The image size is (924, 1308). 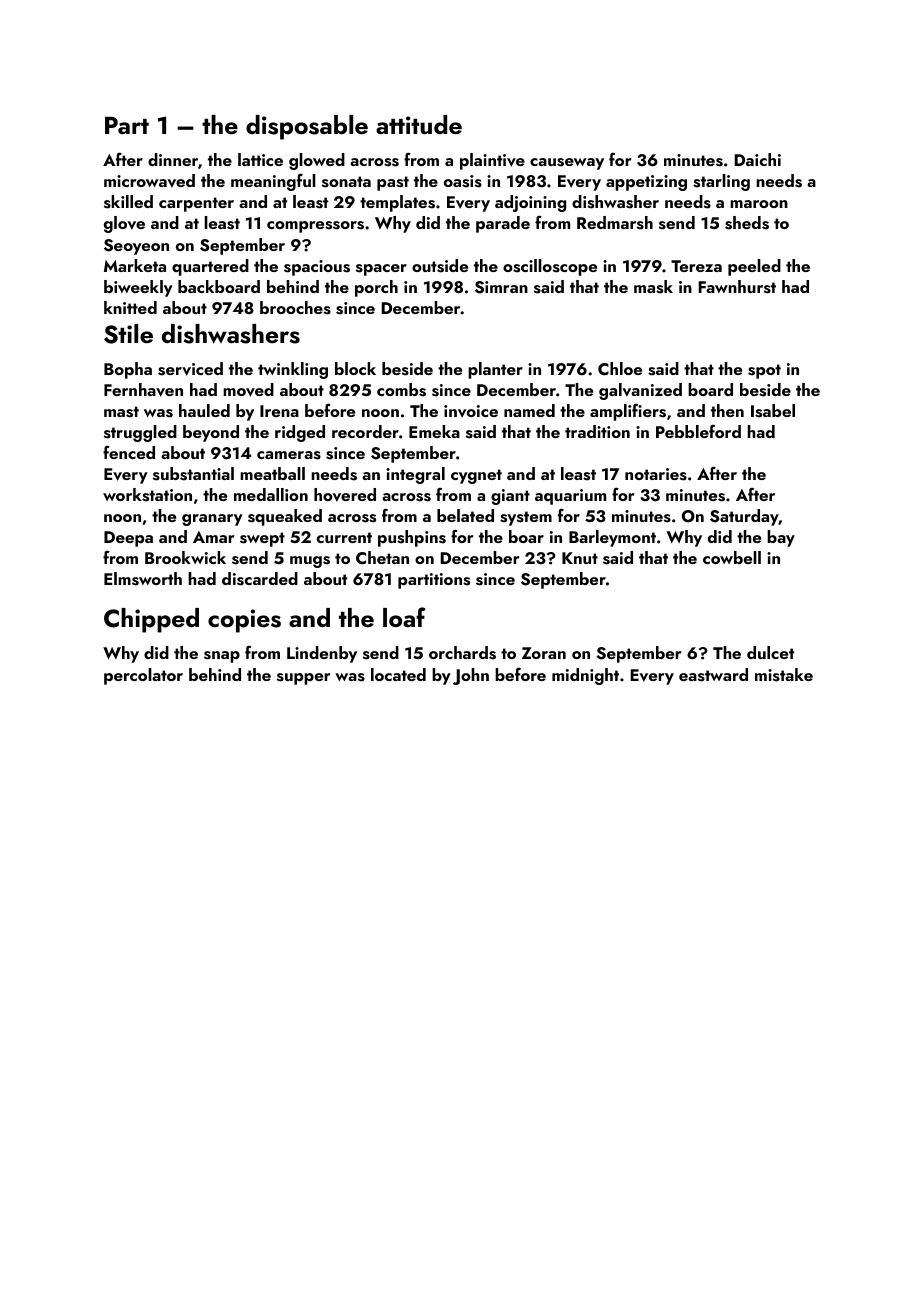 What do you see at coordinates (580, 558) in the image?
I see `Knut` at bounding box center [580, 558].
